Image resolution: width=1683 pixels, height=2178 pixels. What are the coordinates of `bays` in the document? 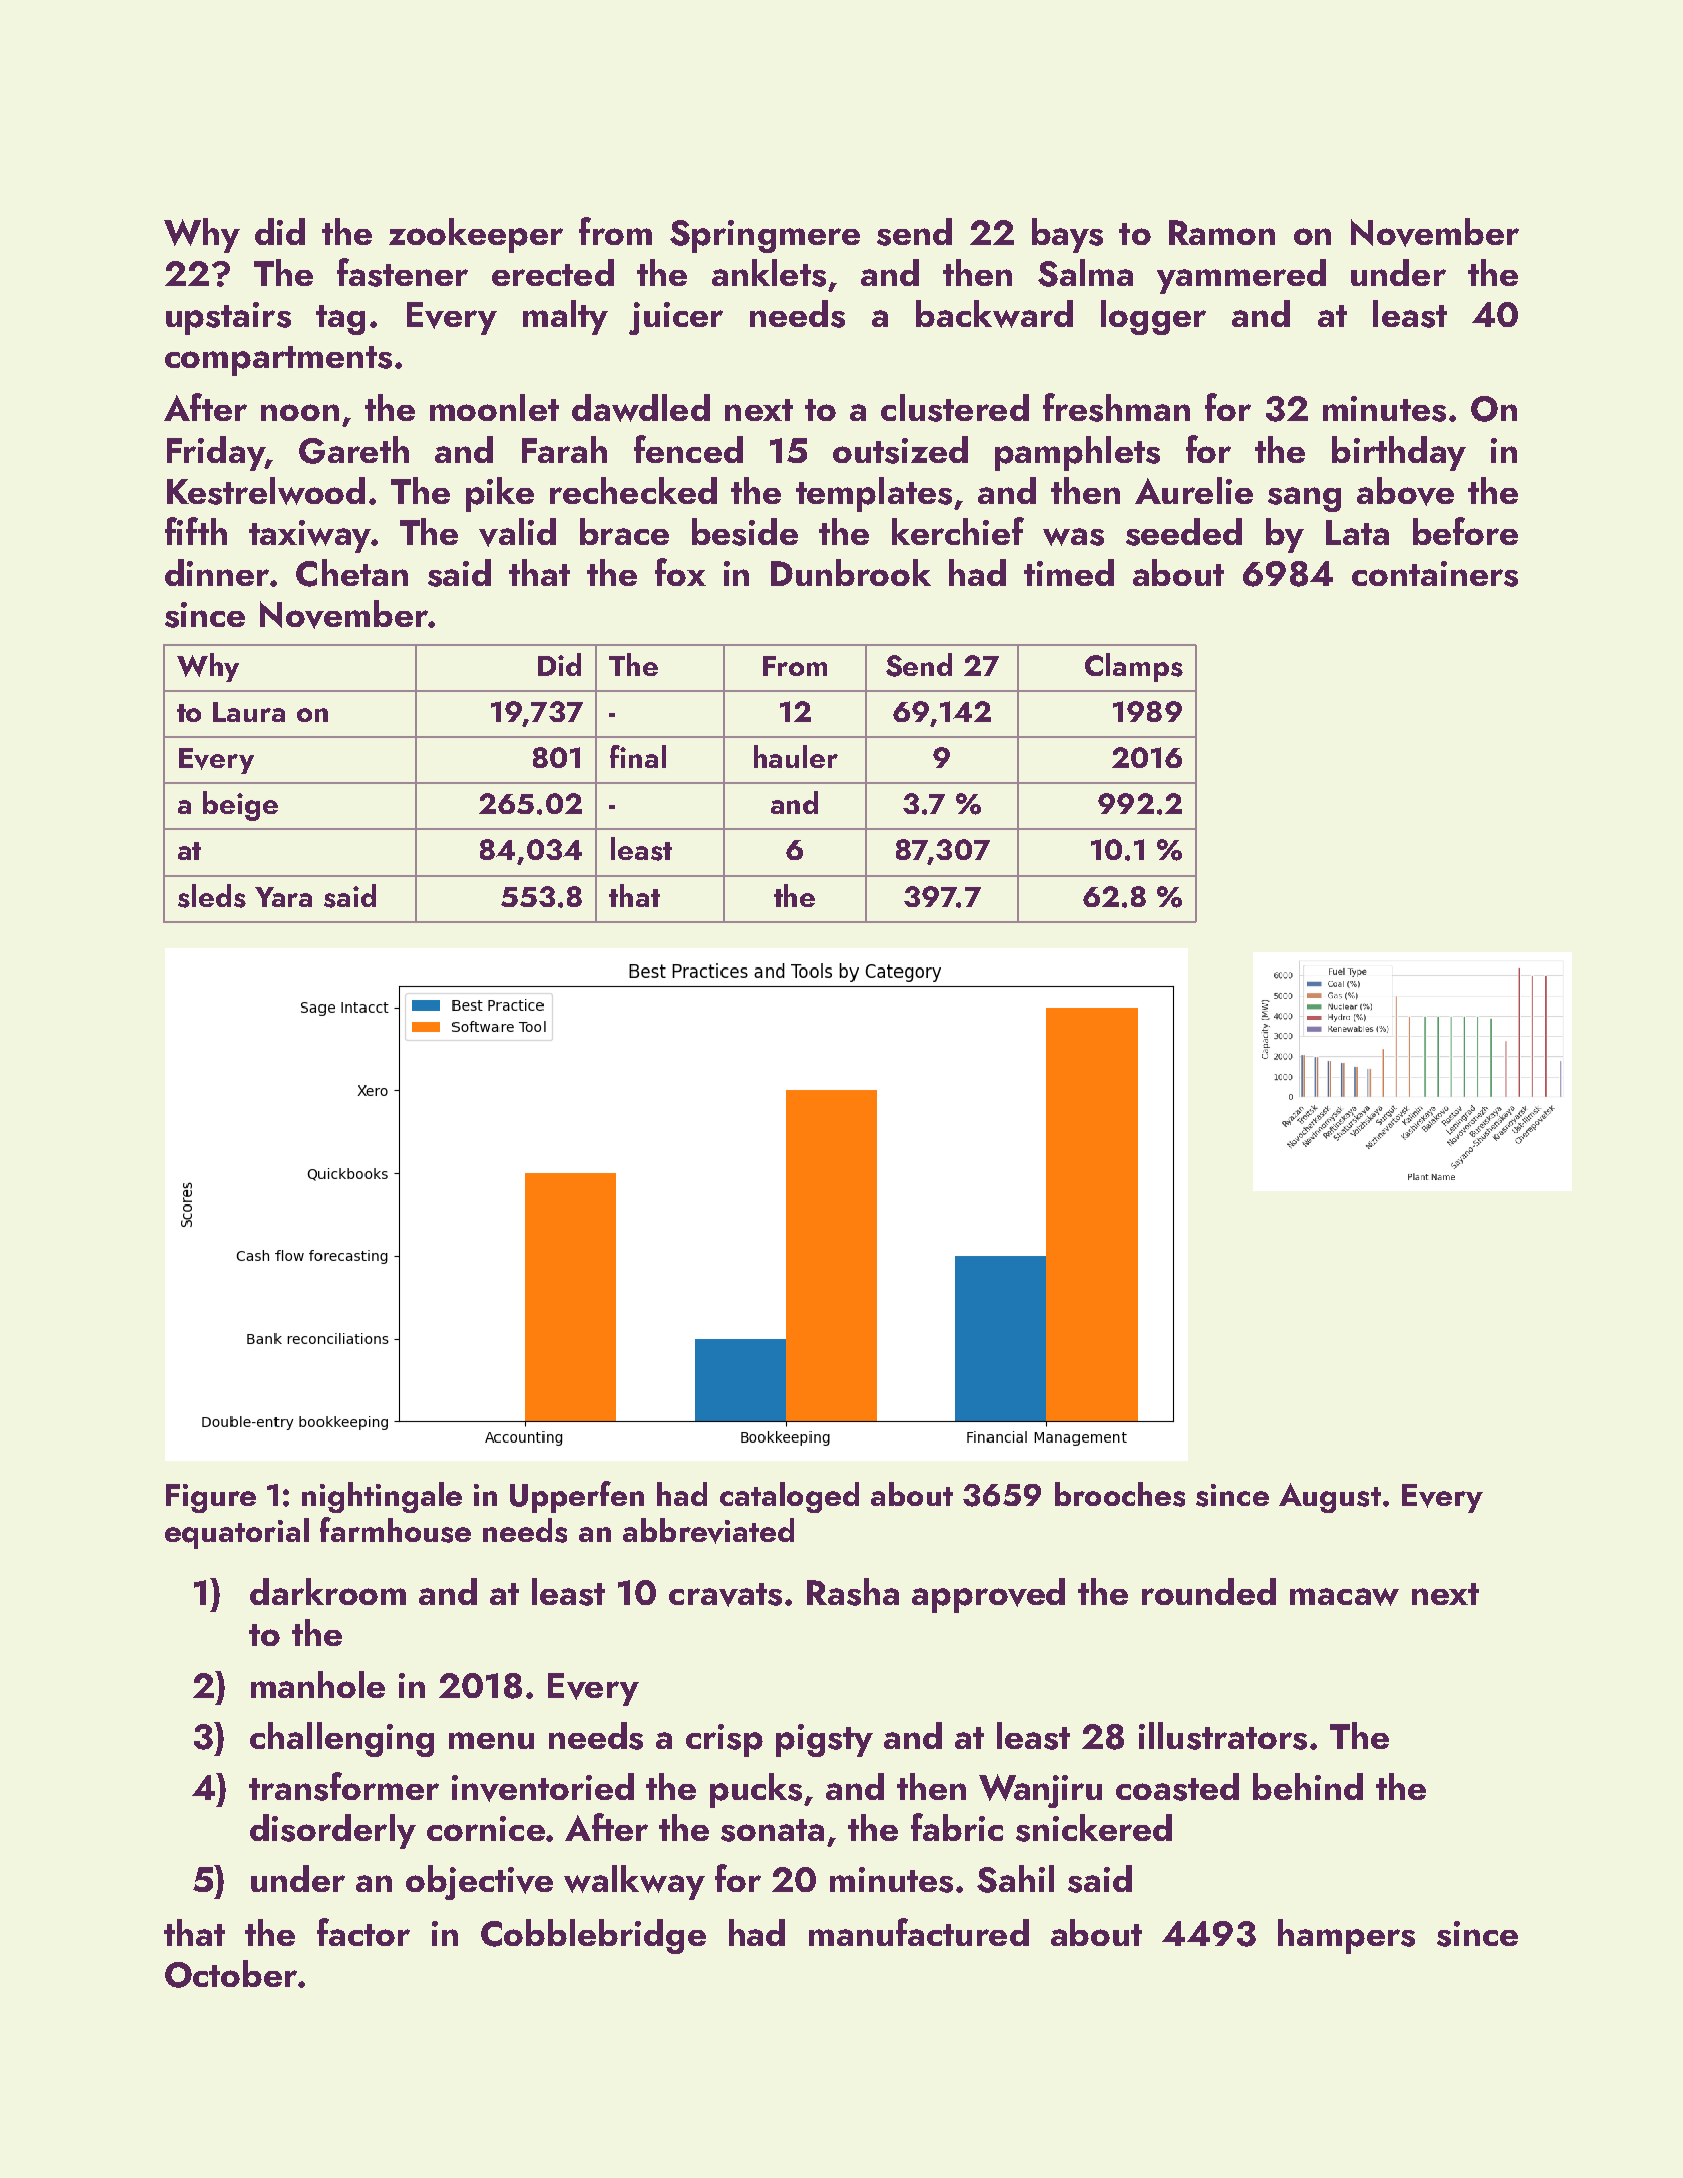 It's located at (1067, 235).
